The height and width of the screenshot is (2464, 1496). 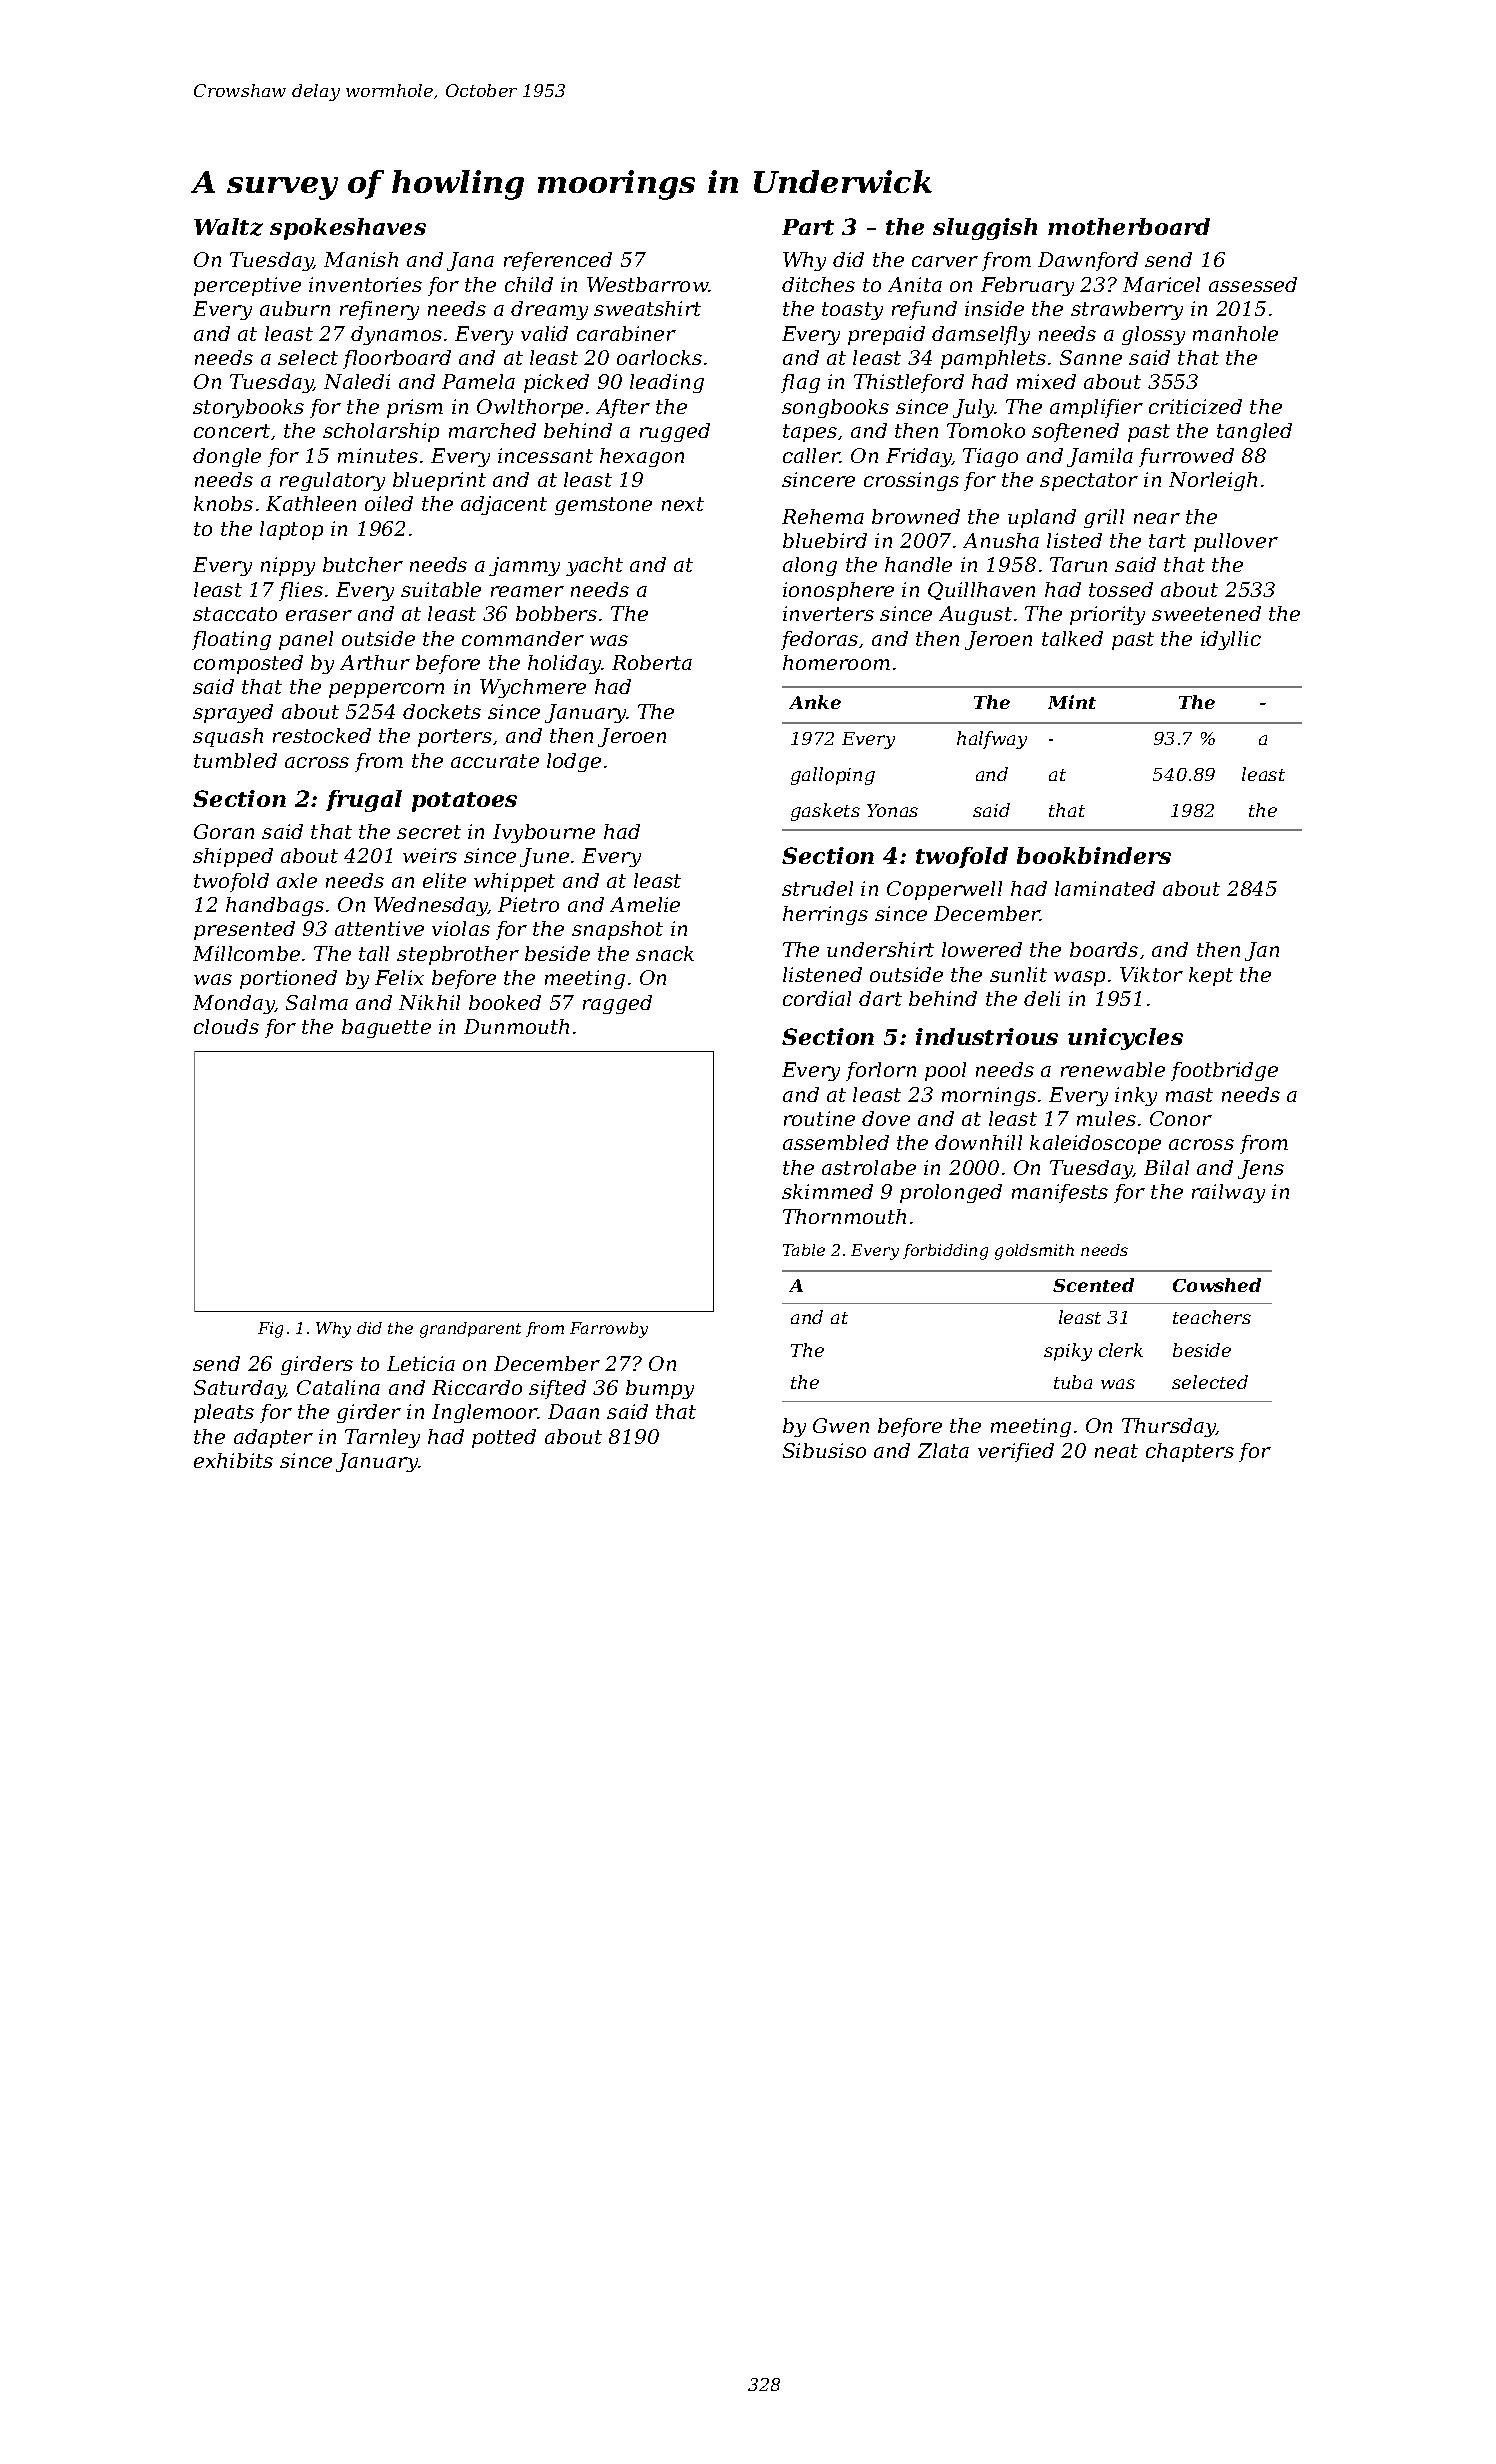 I want to click on Anke, so click(x=815, y=702).
